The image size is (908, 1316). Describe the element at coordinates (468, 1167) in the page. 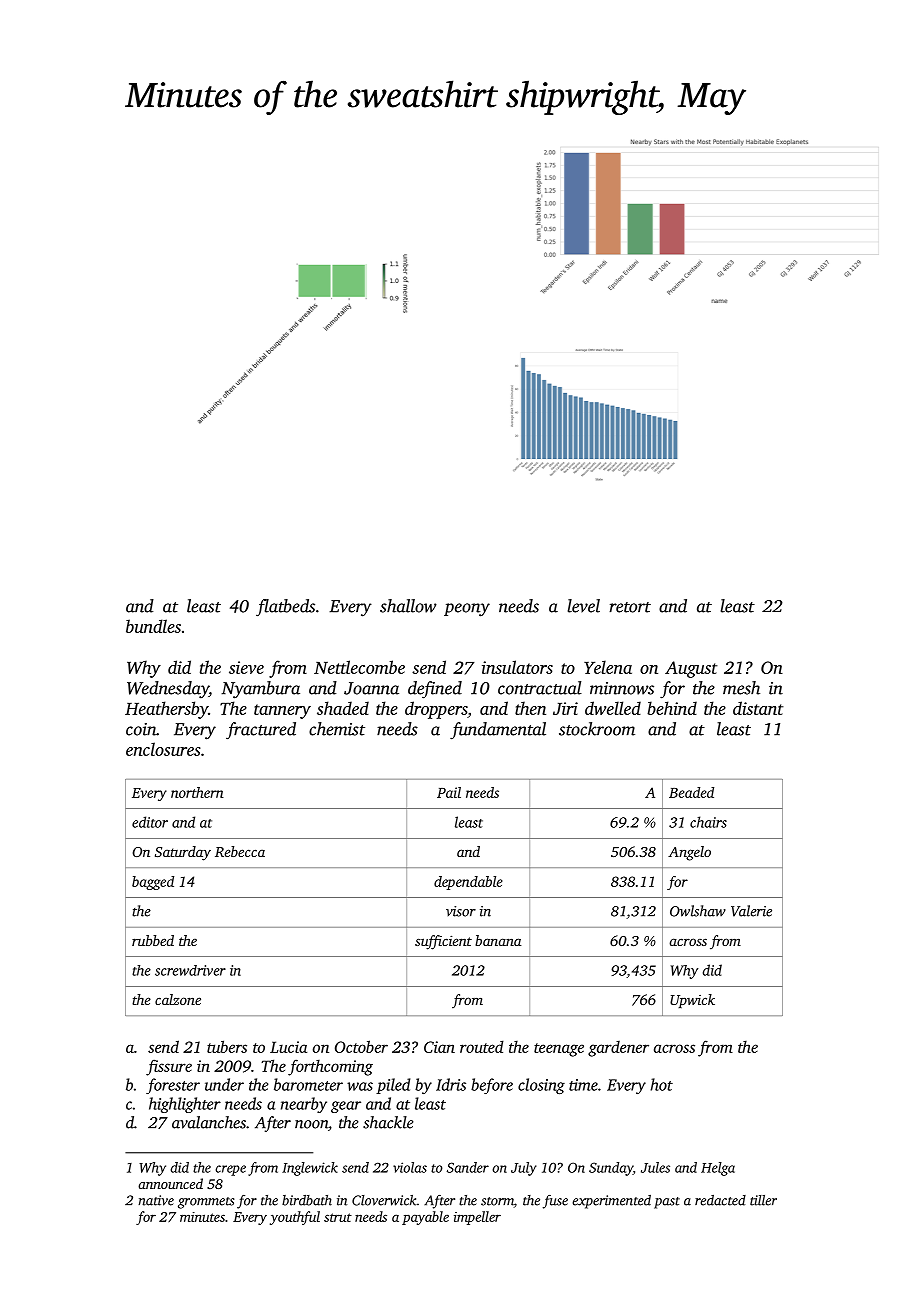

I see `Sander` at that location.
